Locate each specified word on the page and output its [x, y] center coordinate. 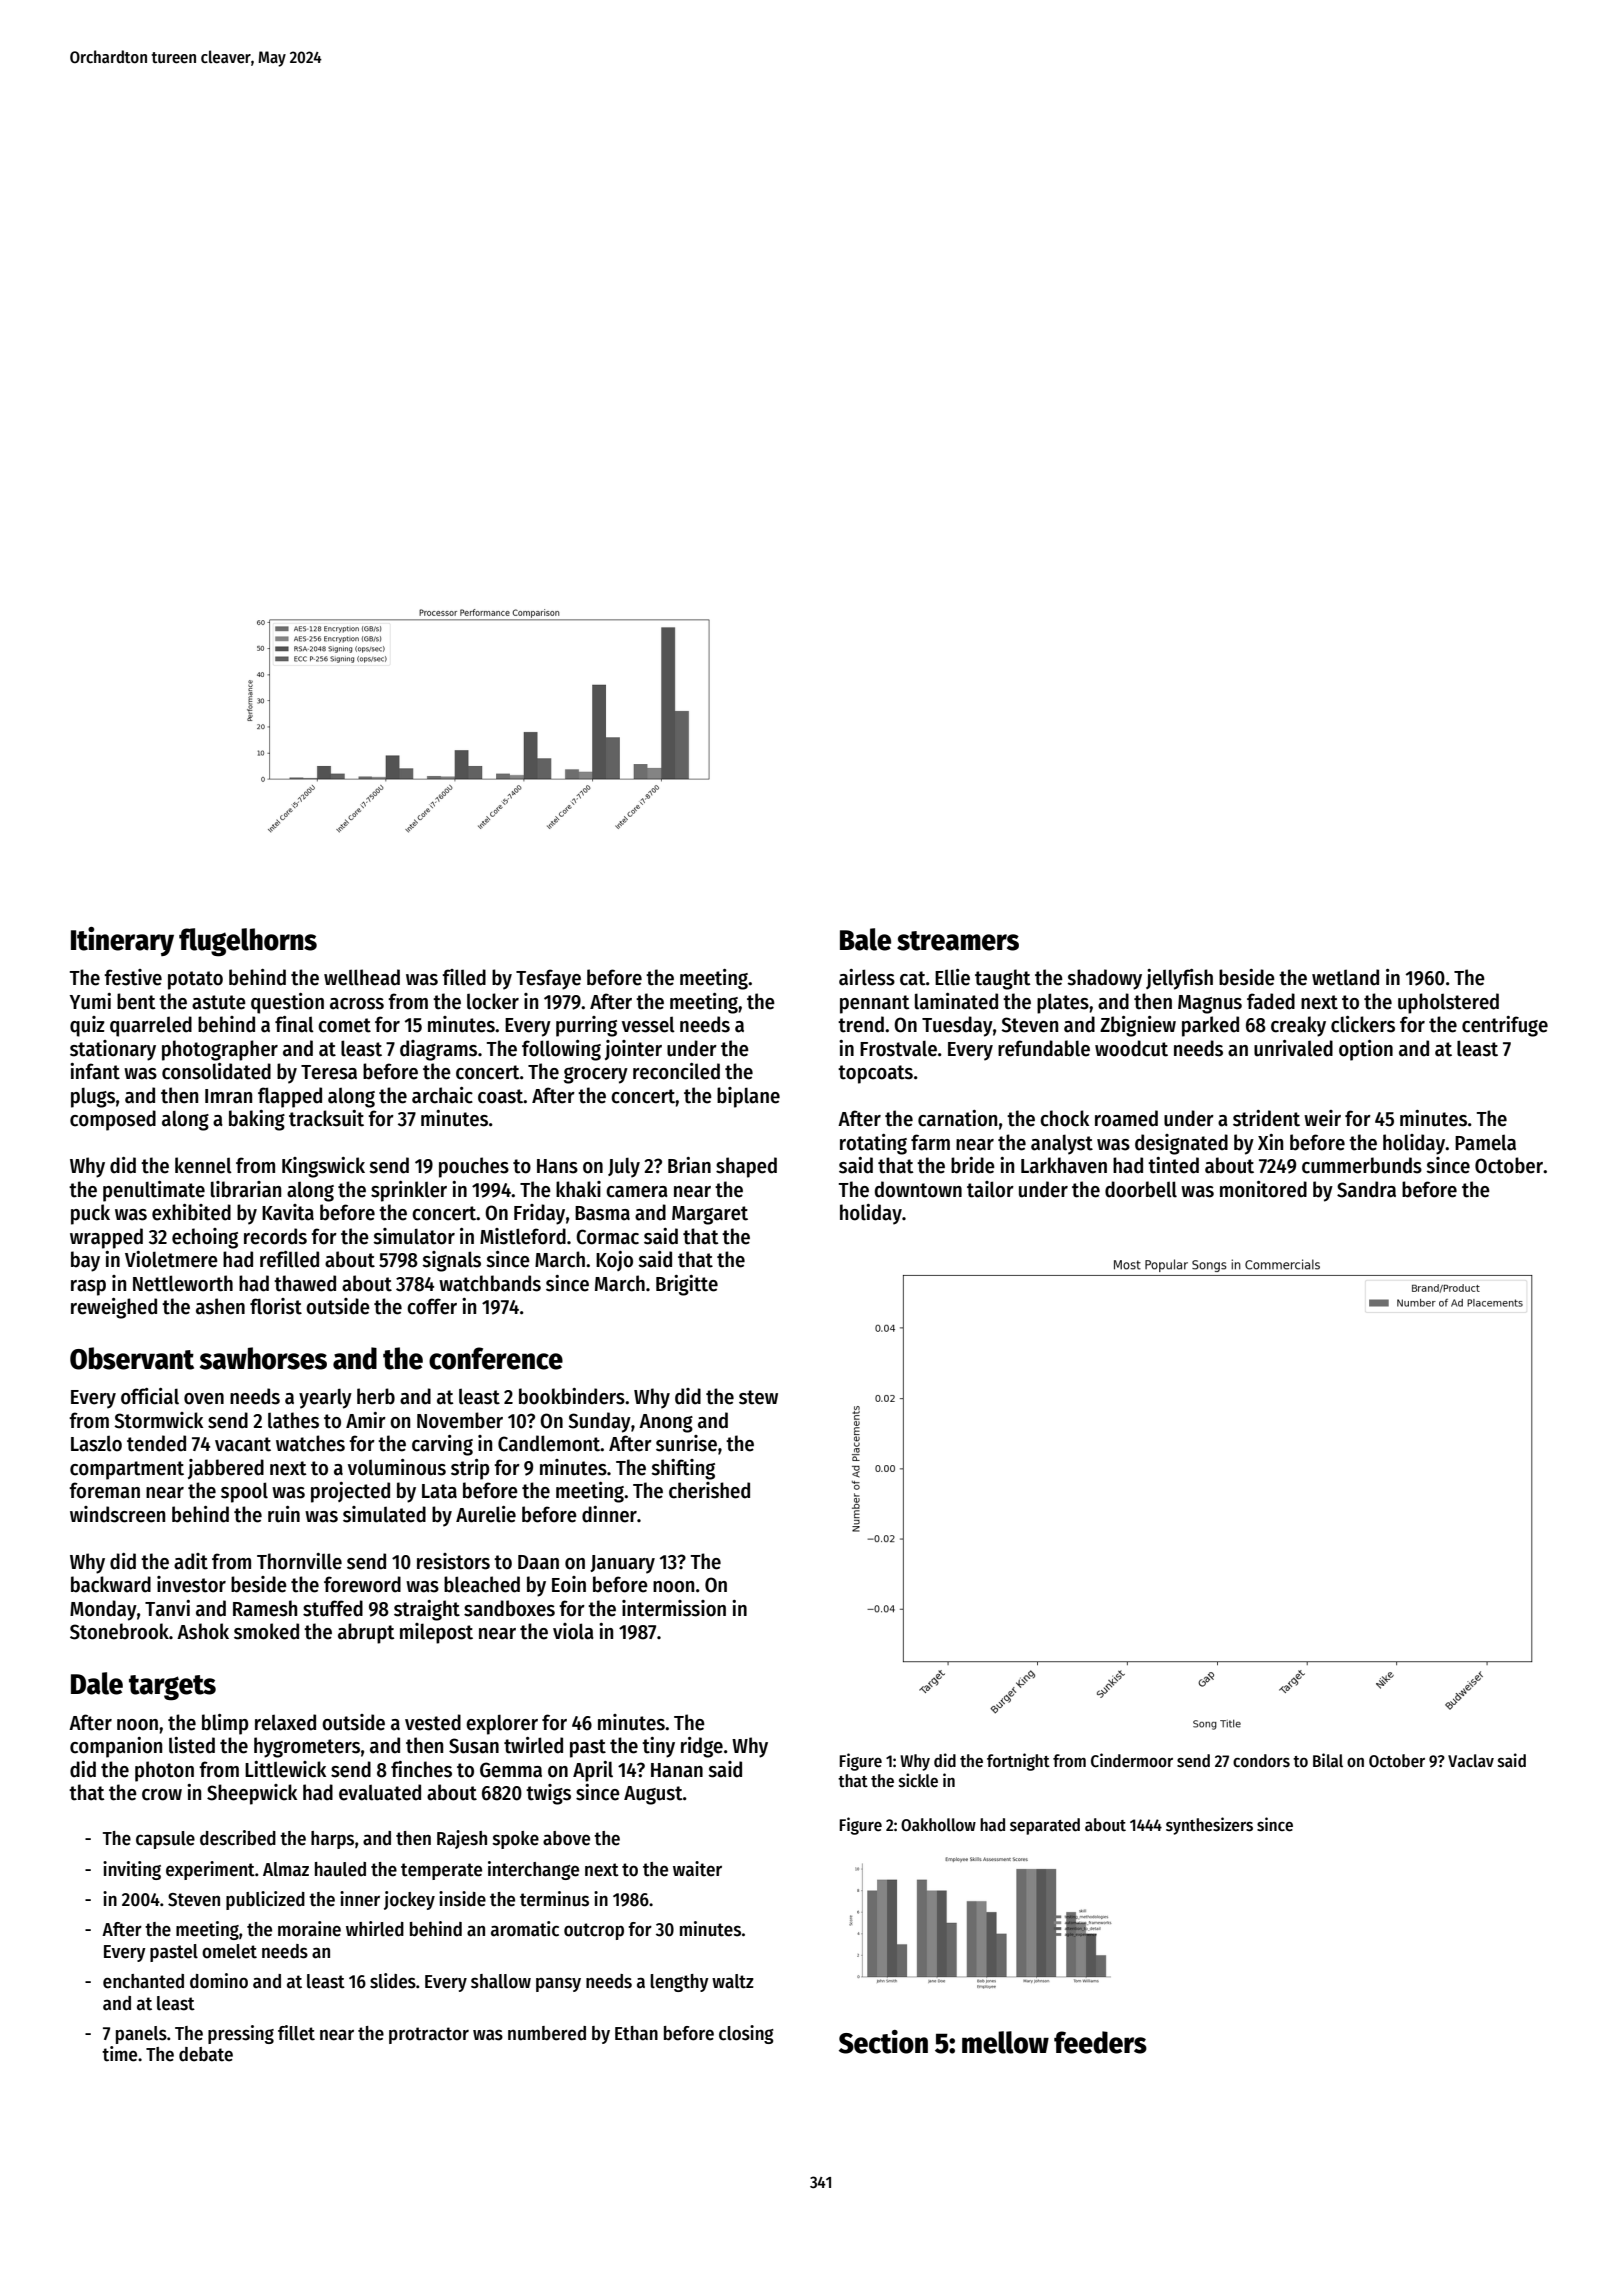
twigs [548, 1794]
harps [332, 1840]
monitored [1263, 1189]
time [119, 2054]
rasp [88, 1288]
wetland [1345, 977]
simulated [384, 1514]
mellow [1005, 2042]
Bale [865, 939]
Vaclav [1471, 1761]
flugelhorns [248, 942]
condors [1261, 1761]
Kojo [614, 1261]
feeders [1100, 2042]
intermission [674, 1608]
